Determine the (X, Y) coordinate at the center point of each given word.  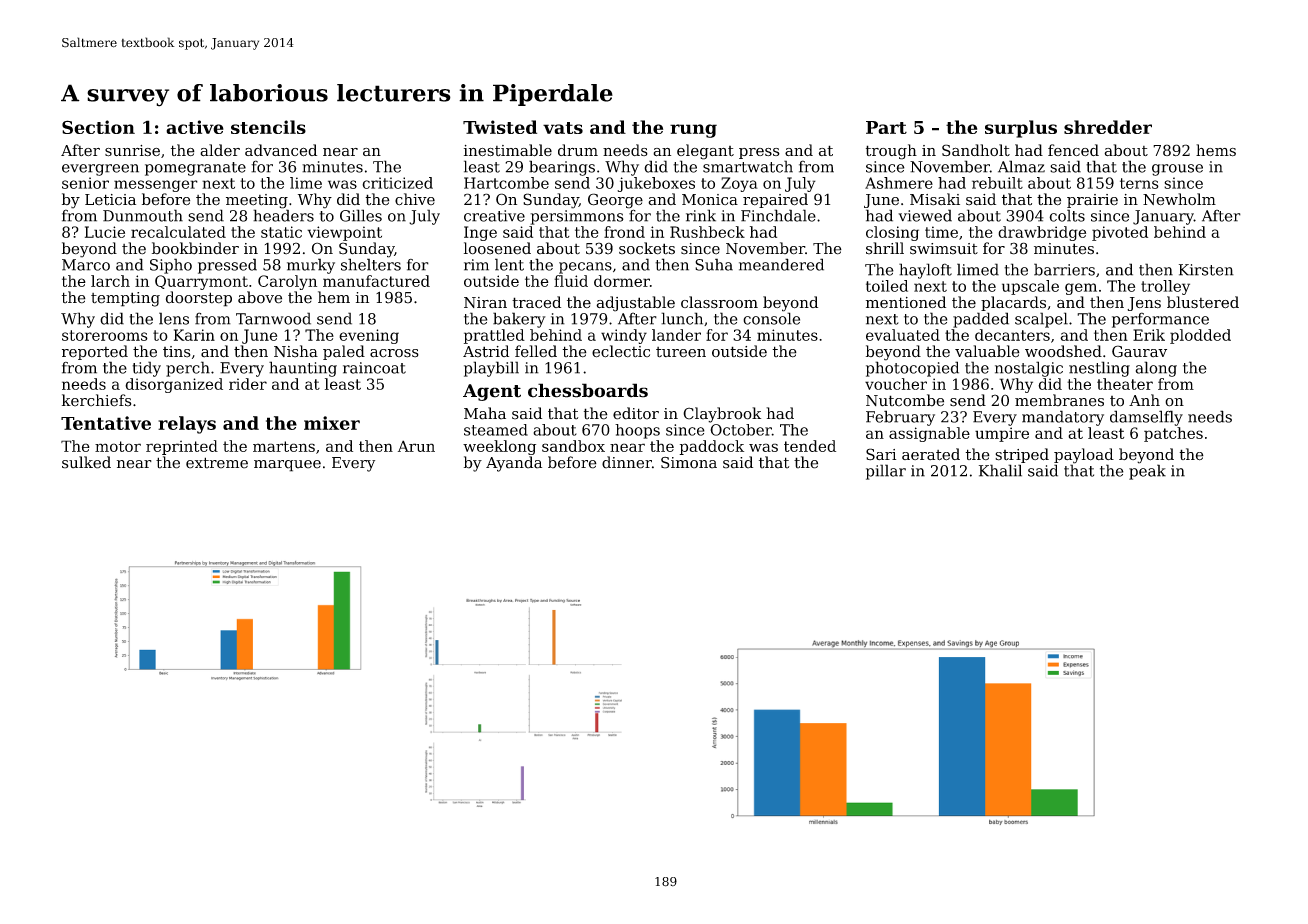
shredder (1108, 127)
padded (981, 320)
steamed (496, 430)
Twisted (500, 127)
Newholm (1179, 199)
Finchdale (778, 215)
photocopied (912, 369)
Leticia (110, 199)
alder (220, 150)
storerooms (105, 335)
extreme (217, 463)
